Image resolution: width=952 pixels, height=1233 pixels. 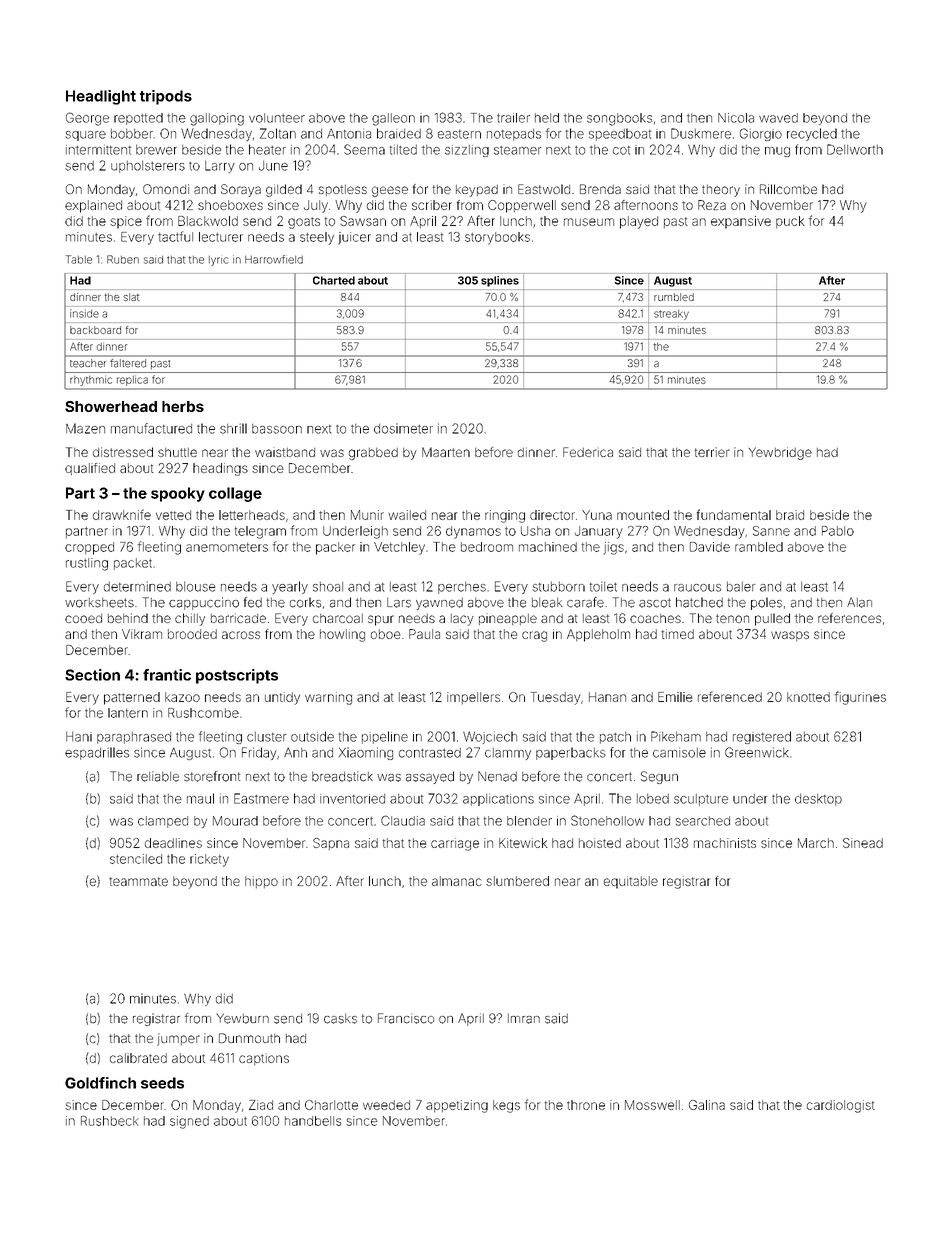 What do you see at coordinates (778, 118) in the screenshot?
I see `waved` at bounding box center [778, 118].
